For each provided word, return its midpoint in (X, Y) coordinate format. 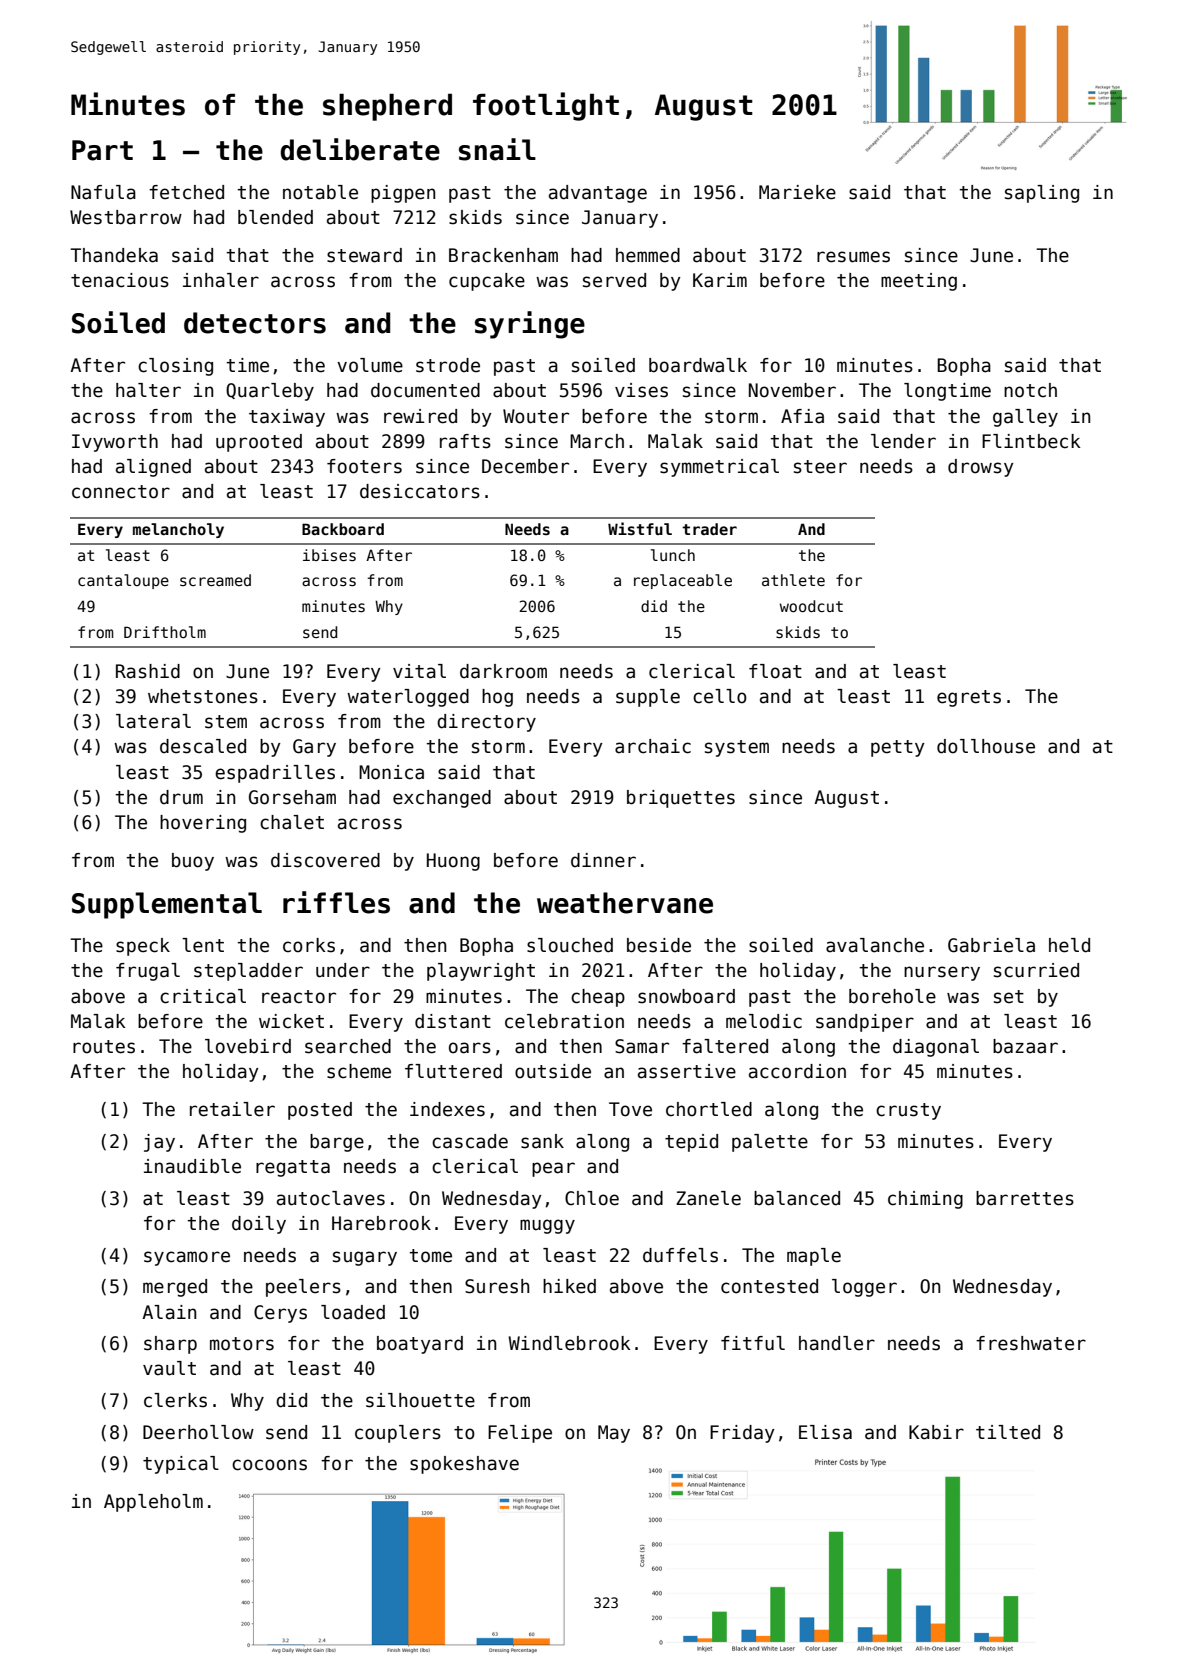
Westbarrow (126, 217)
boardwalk (698, 365)
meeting (919, 282)
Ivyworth (115, 443)
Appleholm (153, 1503)
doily (259, 1225)
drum (181, 797)
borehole (892, 996)
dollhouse (986, 746)
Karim (720, 280)
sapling (1042, 194)
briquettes (681, 799)
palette (770, 1143)
